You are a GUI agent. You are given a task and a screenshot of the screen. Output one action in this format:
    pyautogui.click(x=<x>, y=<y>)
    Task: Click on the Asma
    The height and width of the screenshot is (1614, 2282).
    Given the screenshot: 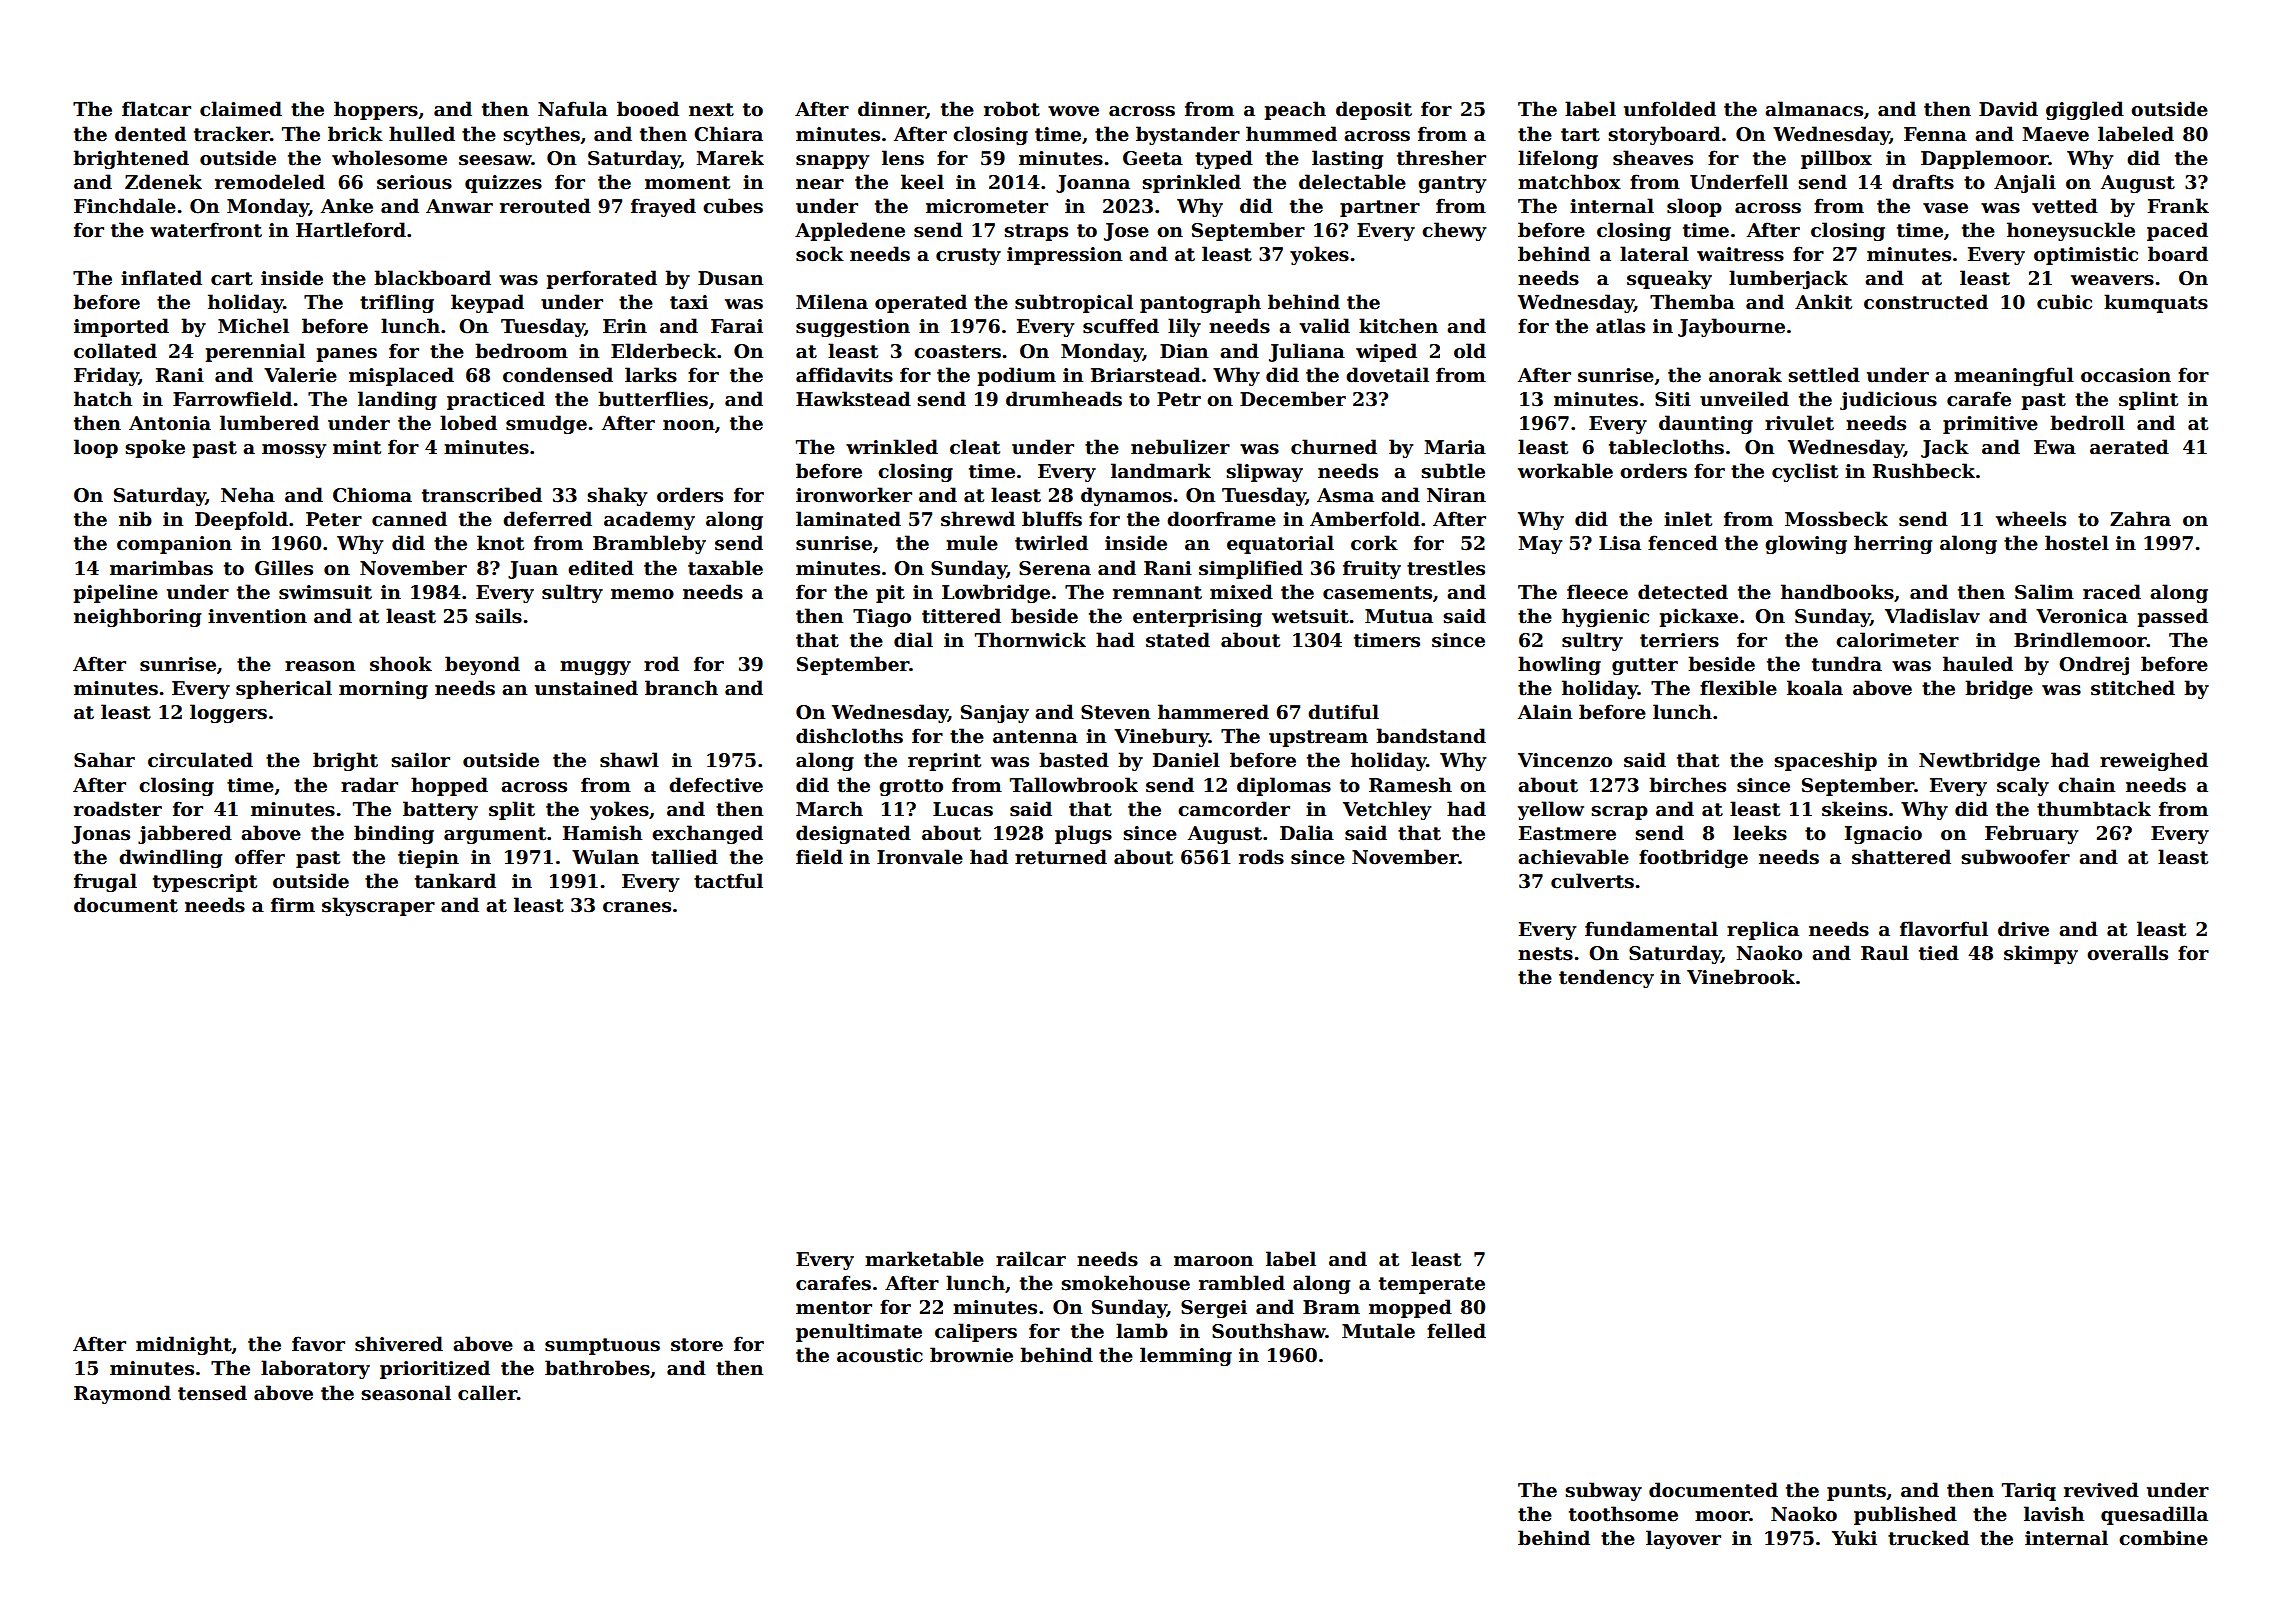 What is the action you would take?
    pyautogui.click(x=1345, y=495)
